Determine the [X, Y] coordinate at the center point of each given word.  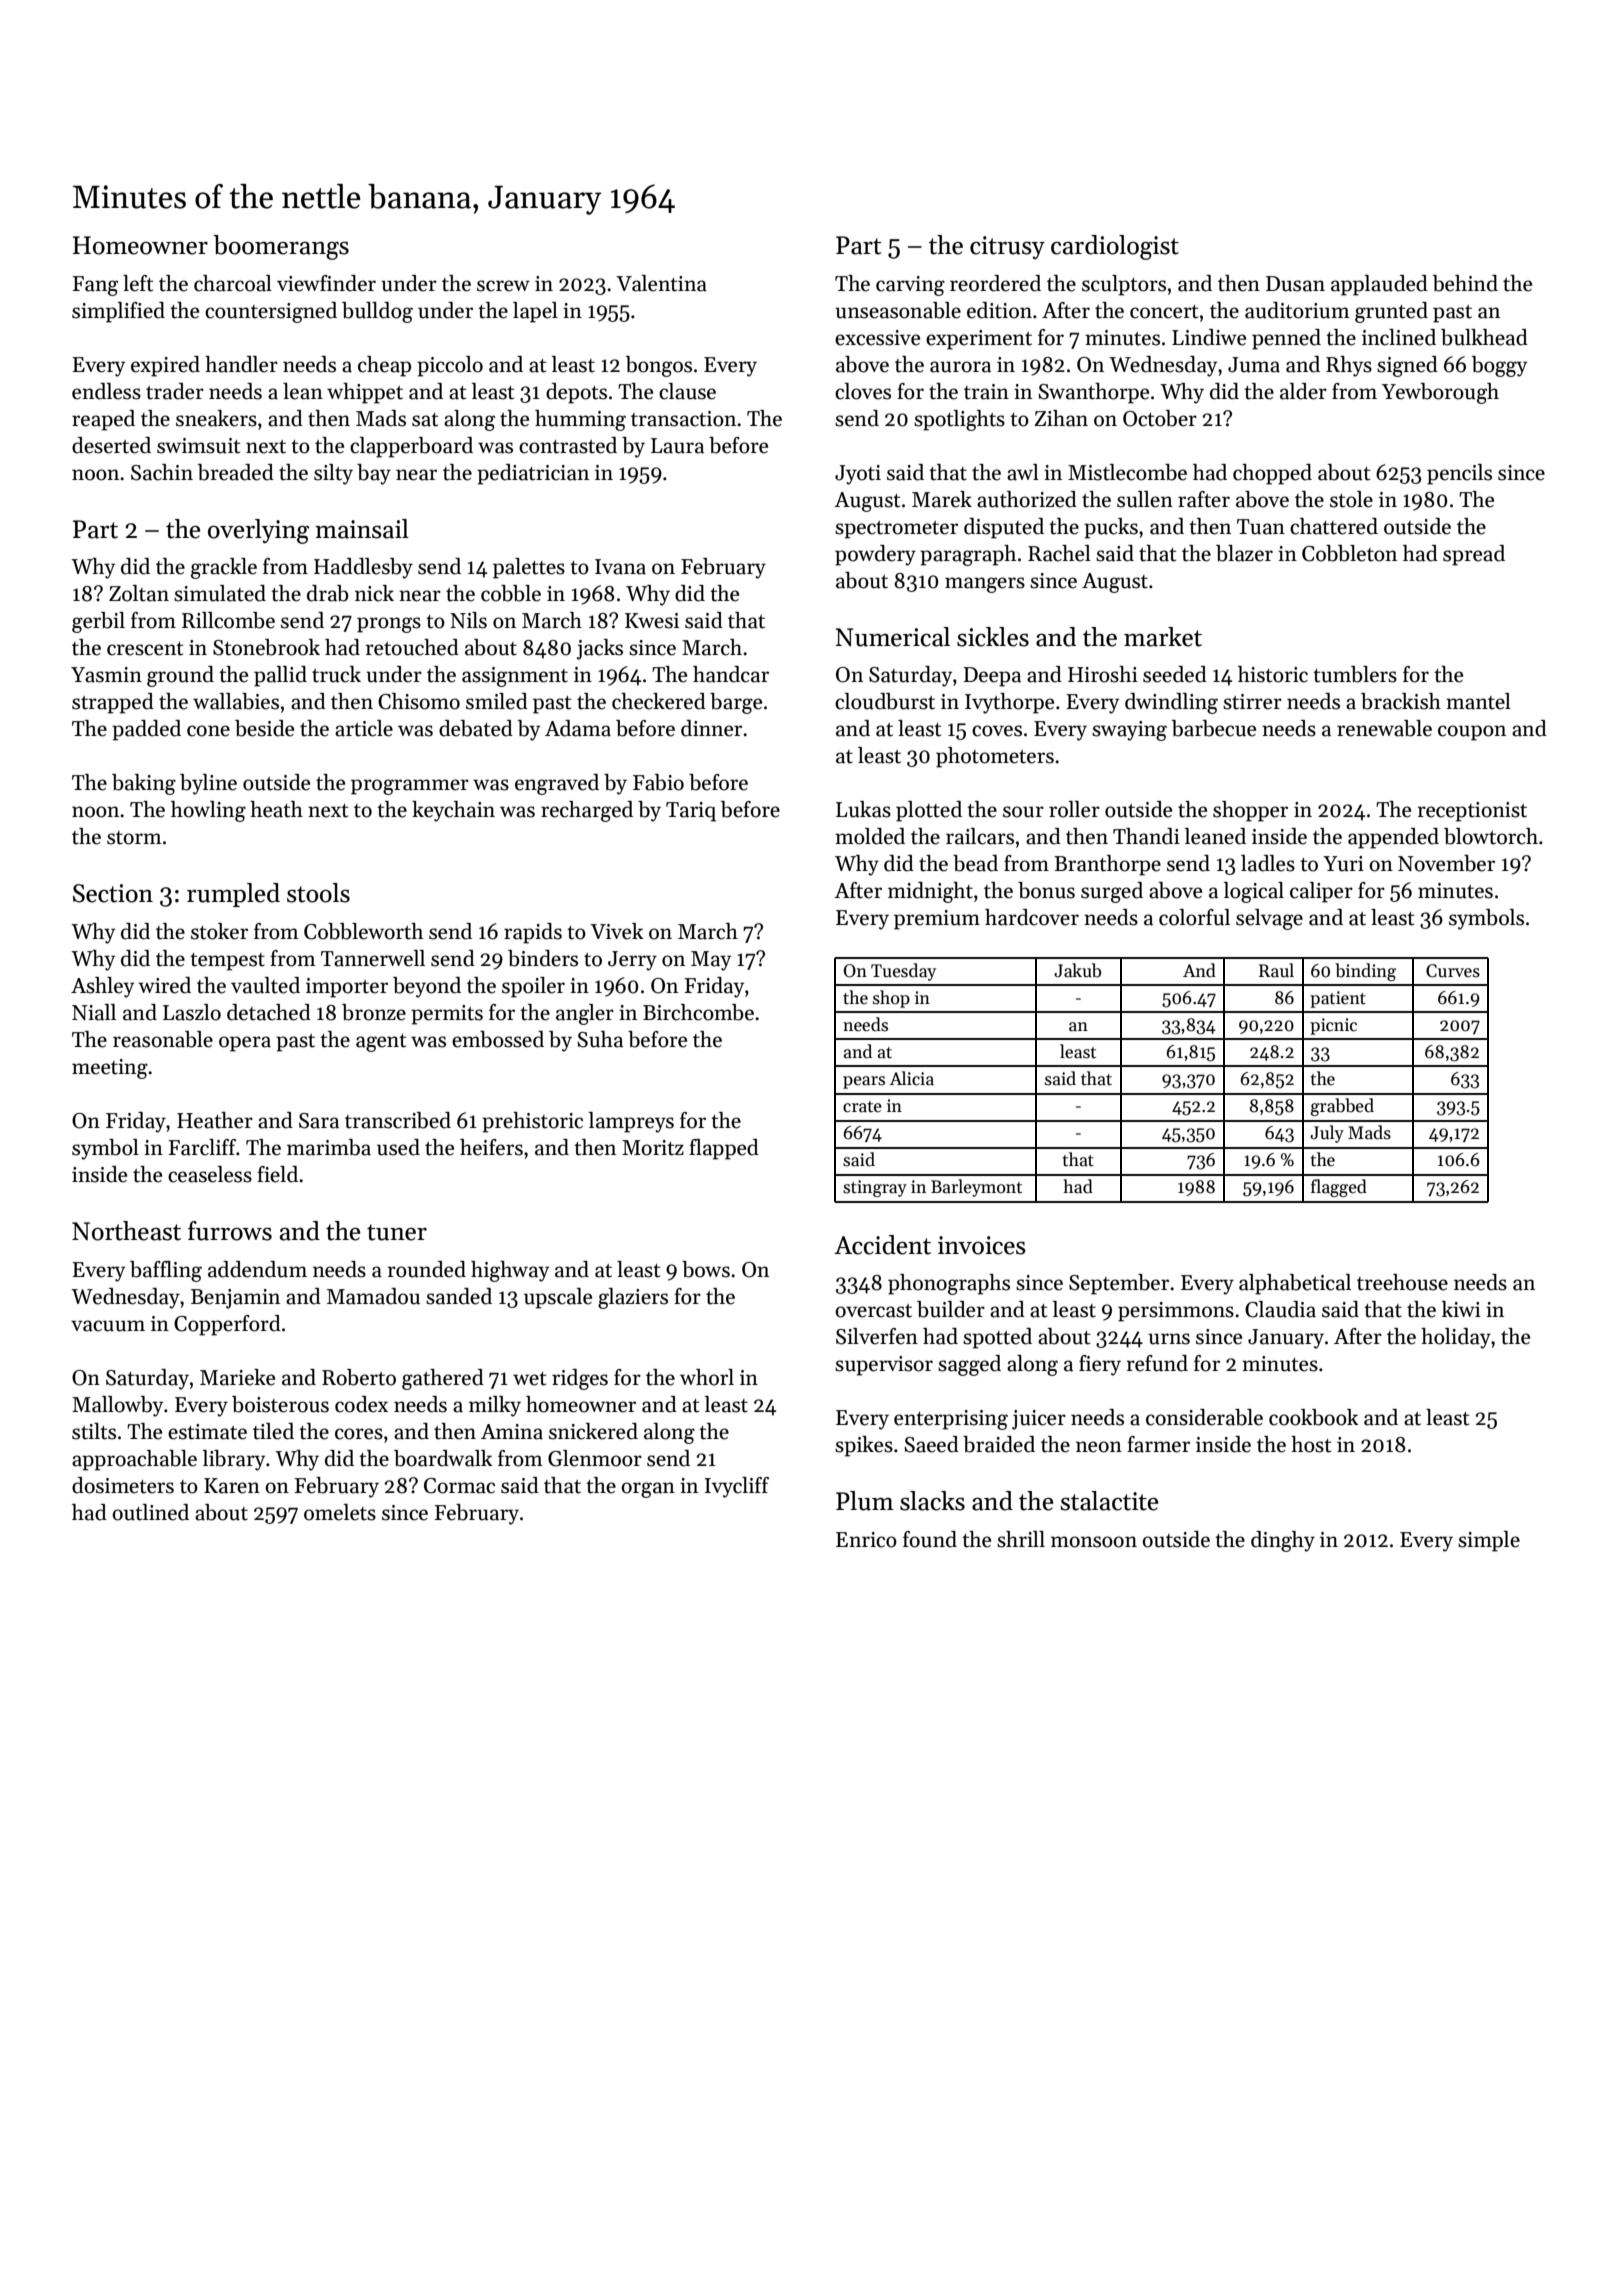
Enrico [866, 1540]
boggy [1499, 366]
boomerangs [281, 247]
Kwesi [652, 621]
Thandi [1146, 836]
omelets [340, 1512]
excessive [877, 338]
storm [134, 838]
